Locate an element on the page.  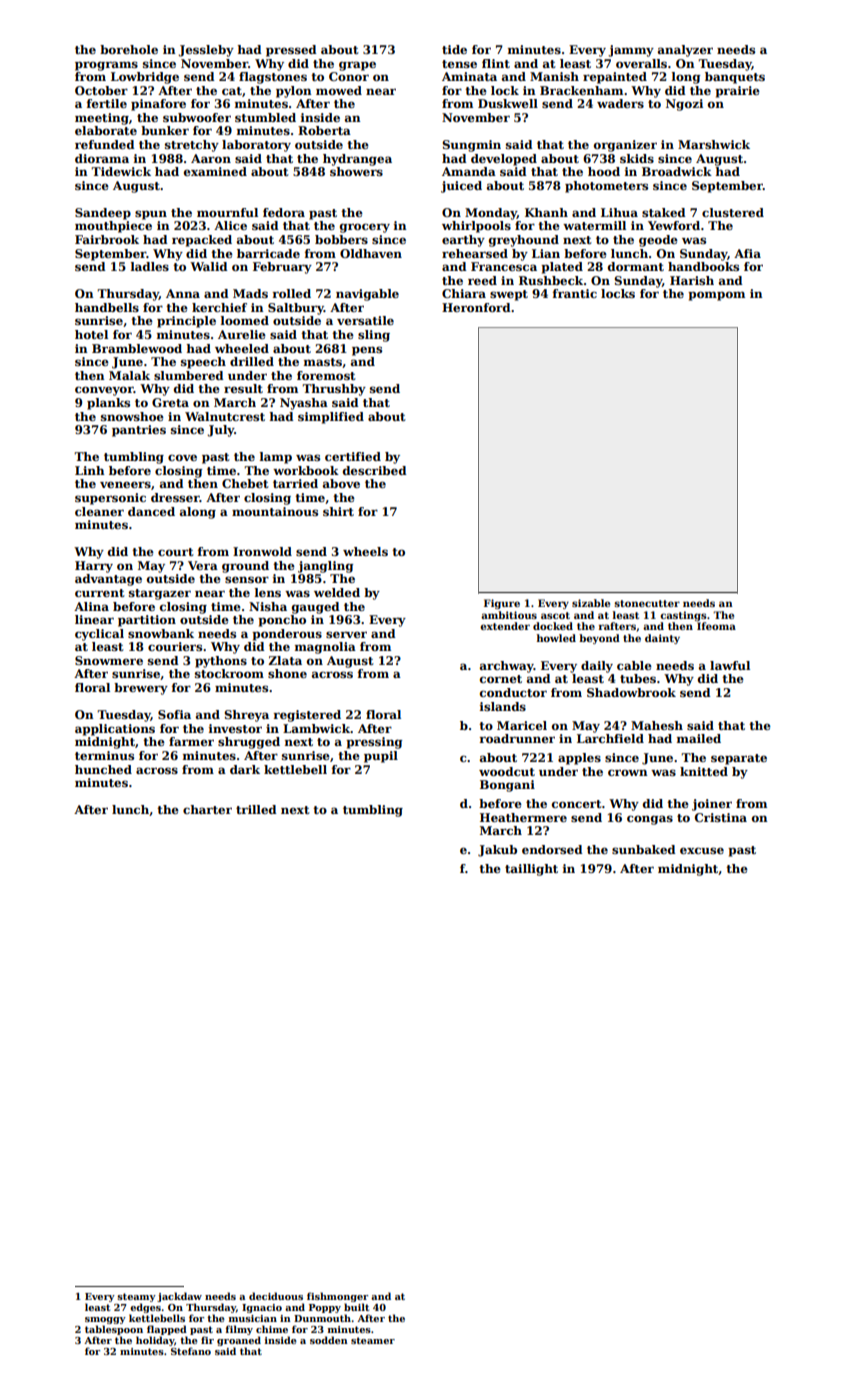
sizable is located at coordinates (591, 603).
